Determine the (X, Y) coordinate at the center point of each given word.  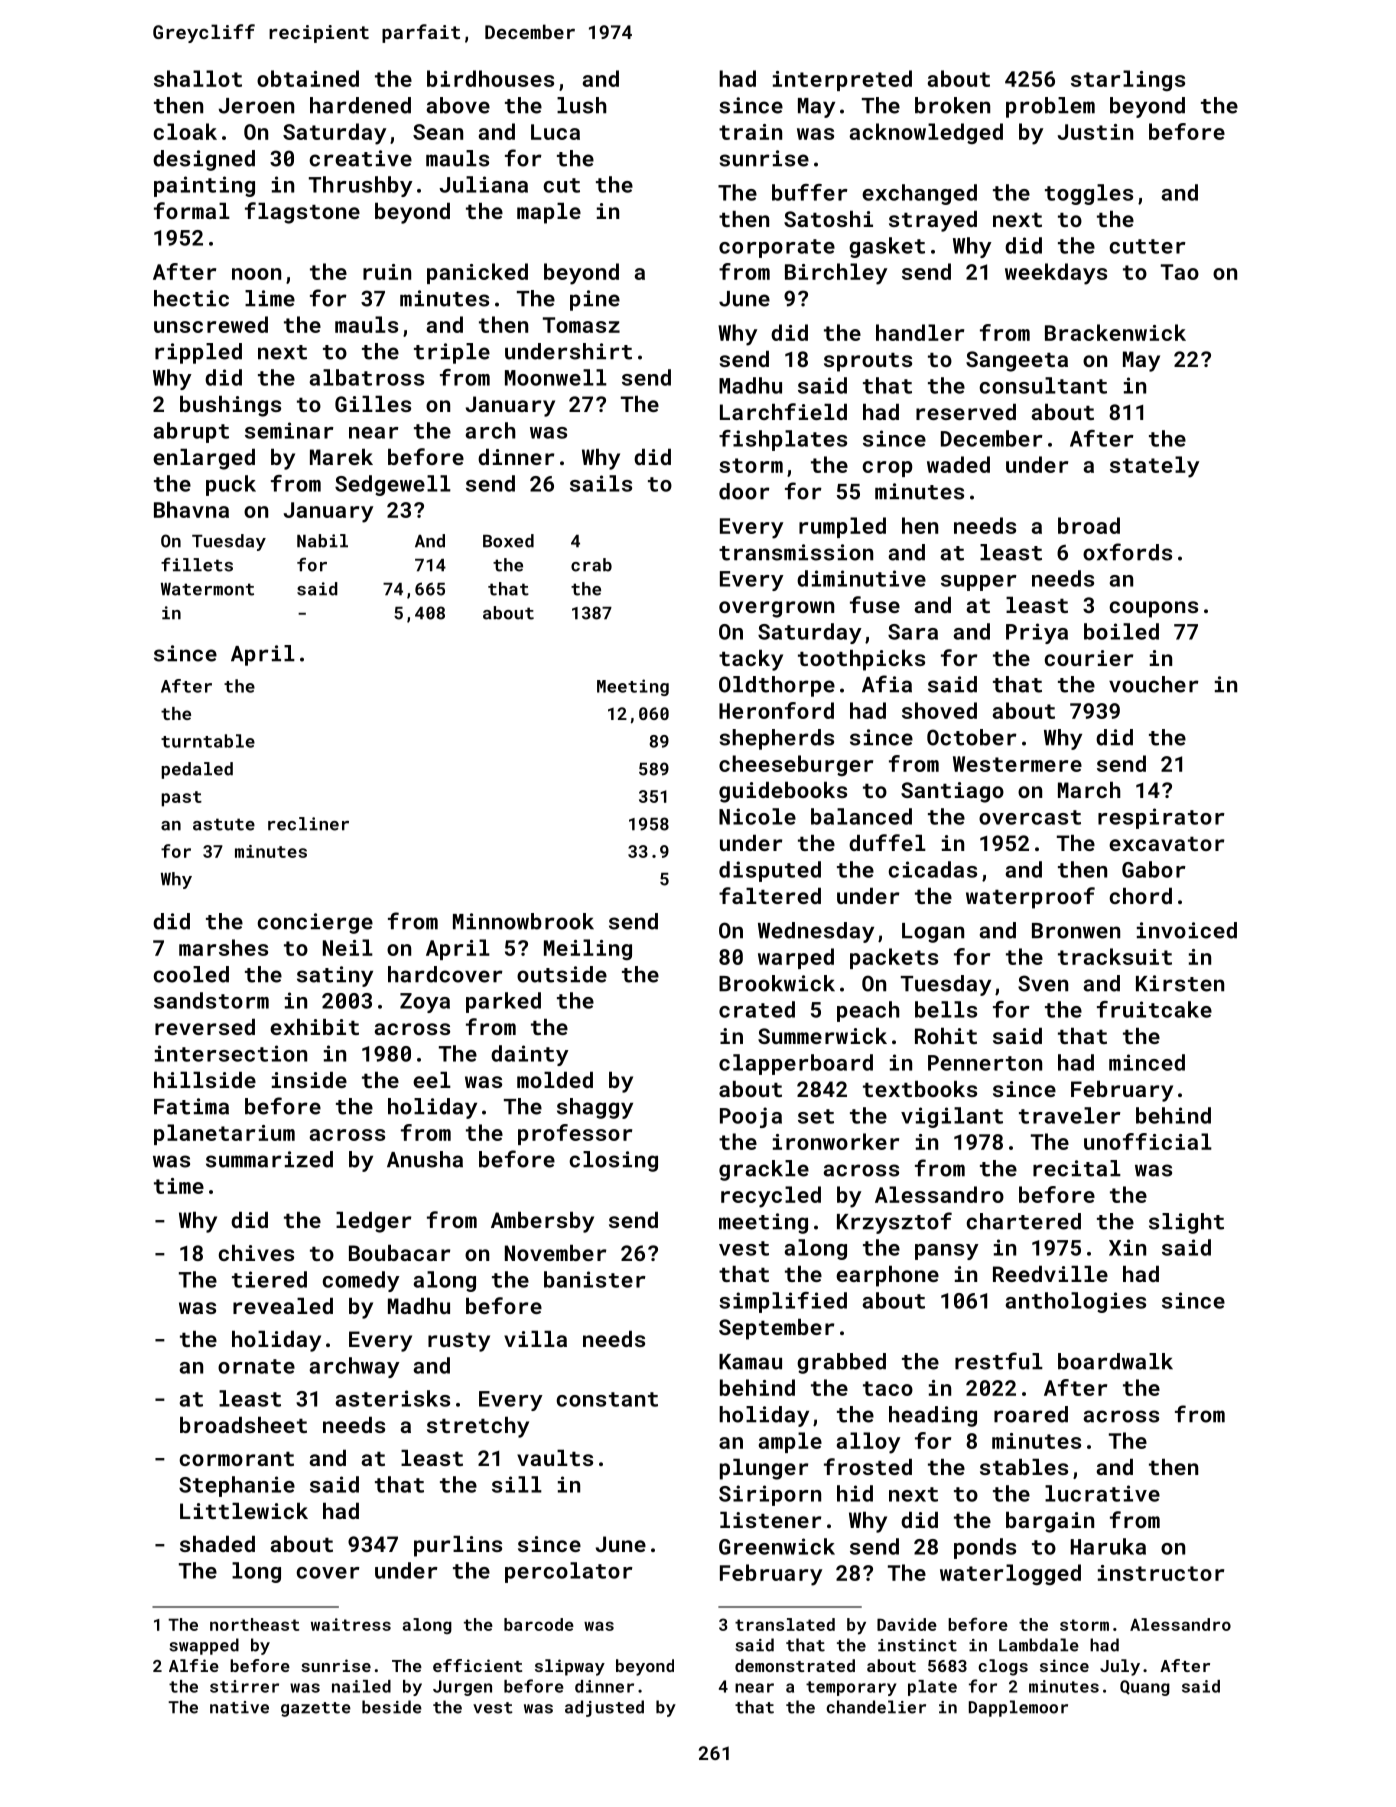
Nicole (757, 816)
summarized (269, 1159)
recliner (308, 824)
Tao (1180, 272)
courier (1088, 658)
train (750, 132)
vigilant (952, 1117)
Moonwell (556, 377)
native (239, 1707)
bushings (230, 406)
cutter (1147, 246)
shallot (198, 78)
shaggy (595, 1108)
